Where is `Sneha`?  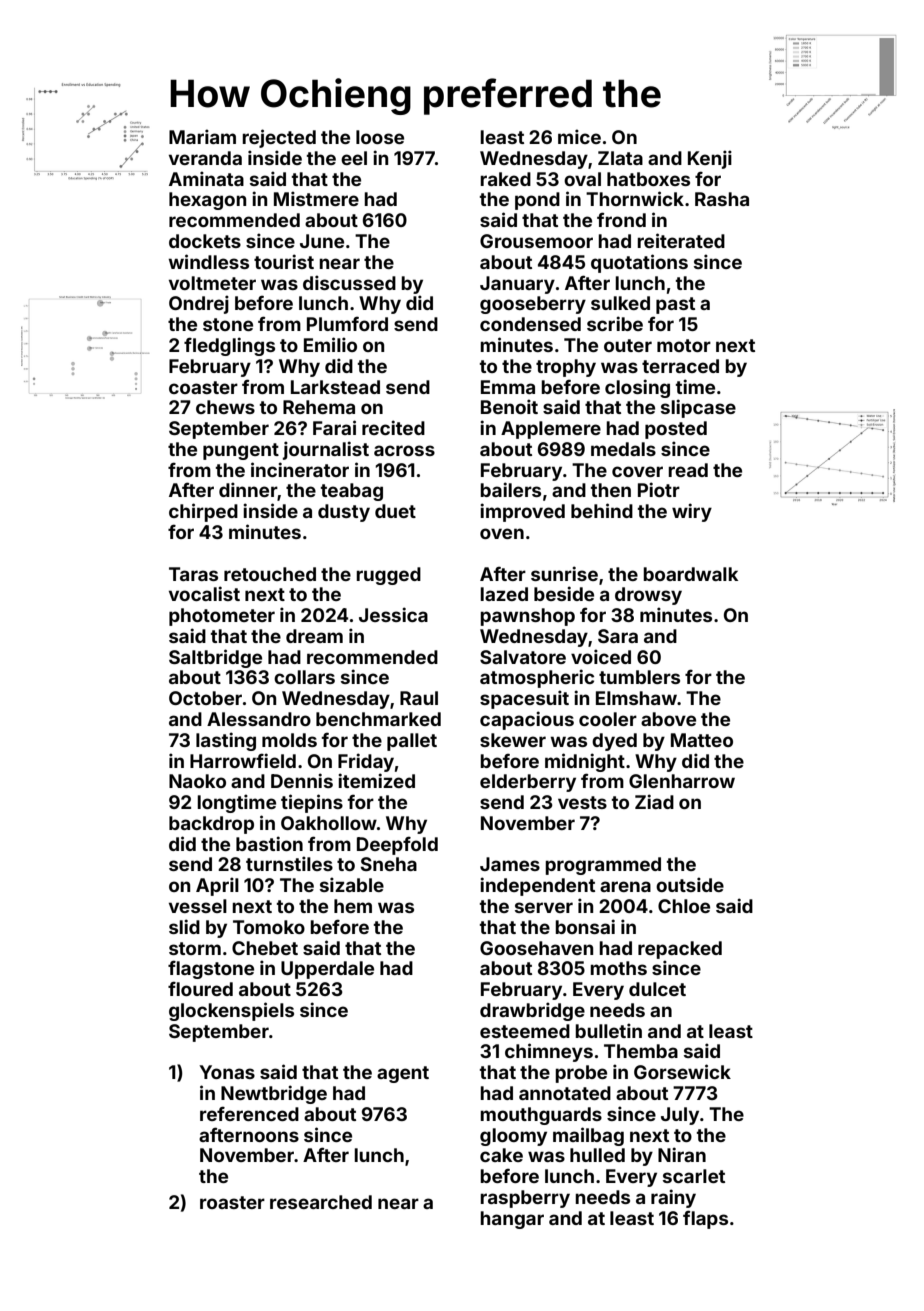 Sneha is located at coordinates (389, 864).
